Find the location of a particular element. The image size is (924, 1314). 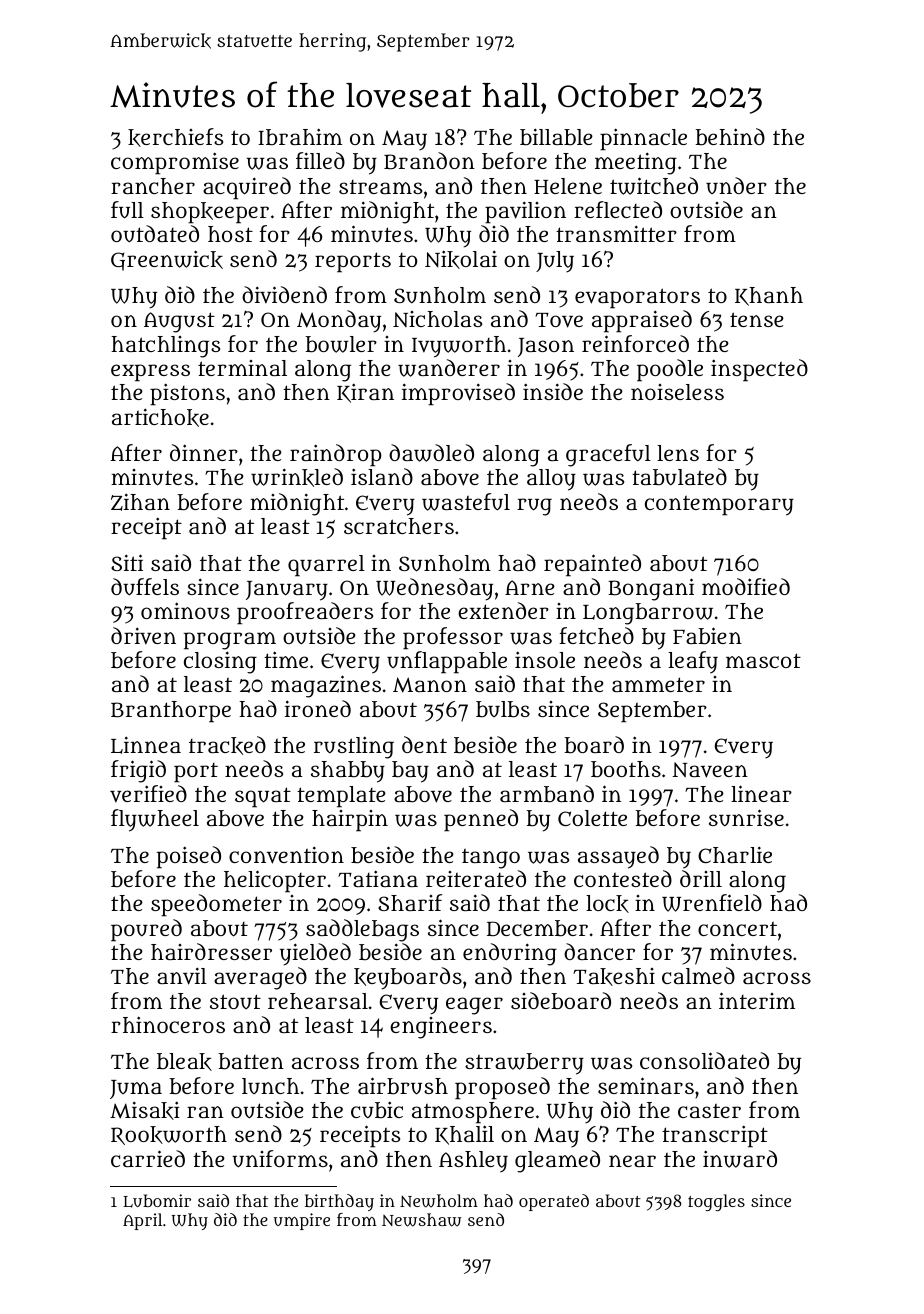

magazines is located at coordinates (326, 686).
